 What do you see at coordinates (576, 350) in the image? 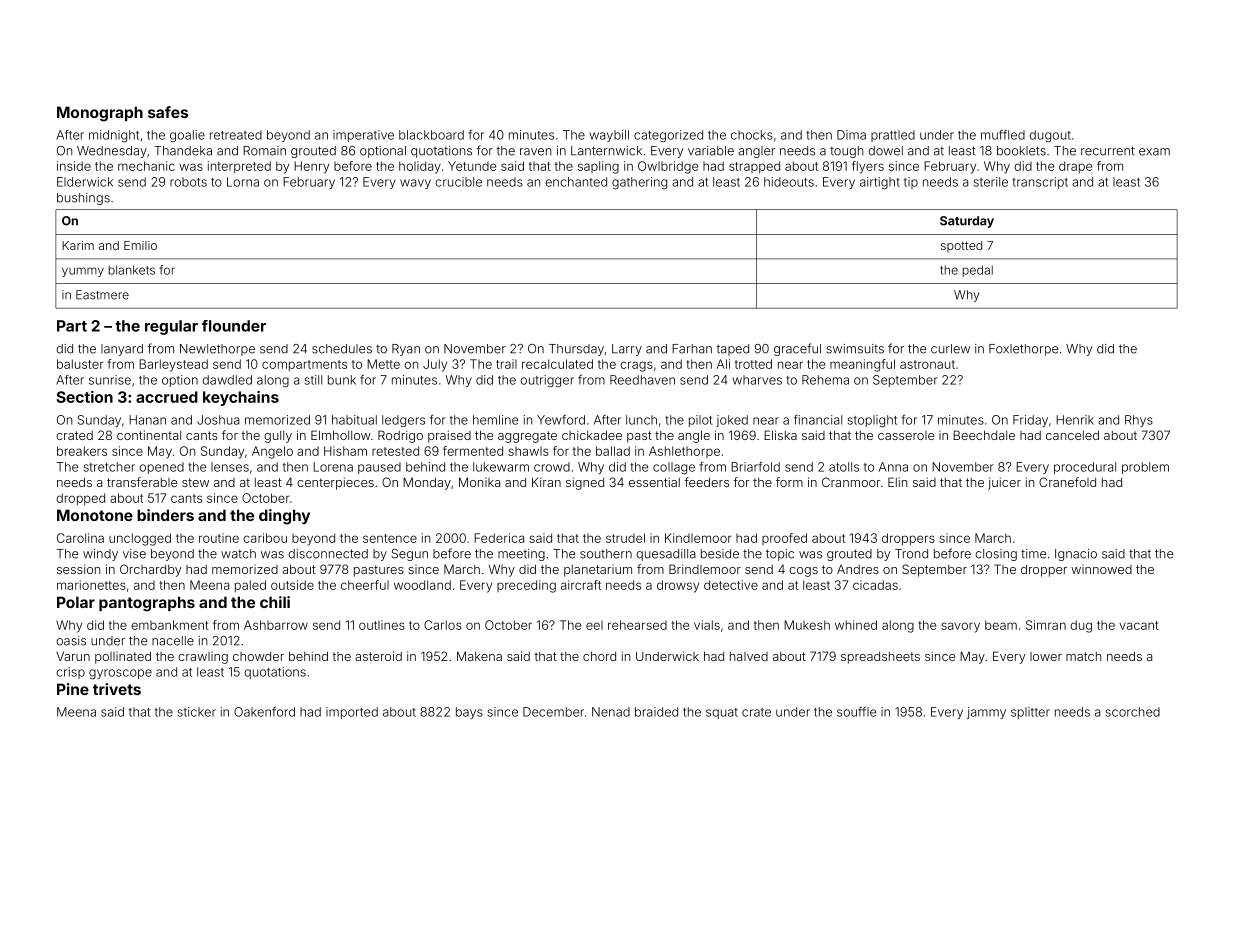
I see `Thursday` at bounding box center [576, 350].
